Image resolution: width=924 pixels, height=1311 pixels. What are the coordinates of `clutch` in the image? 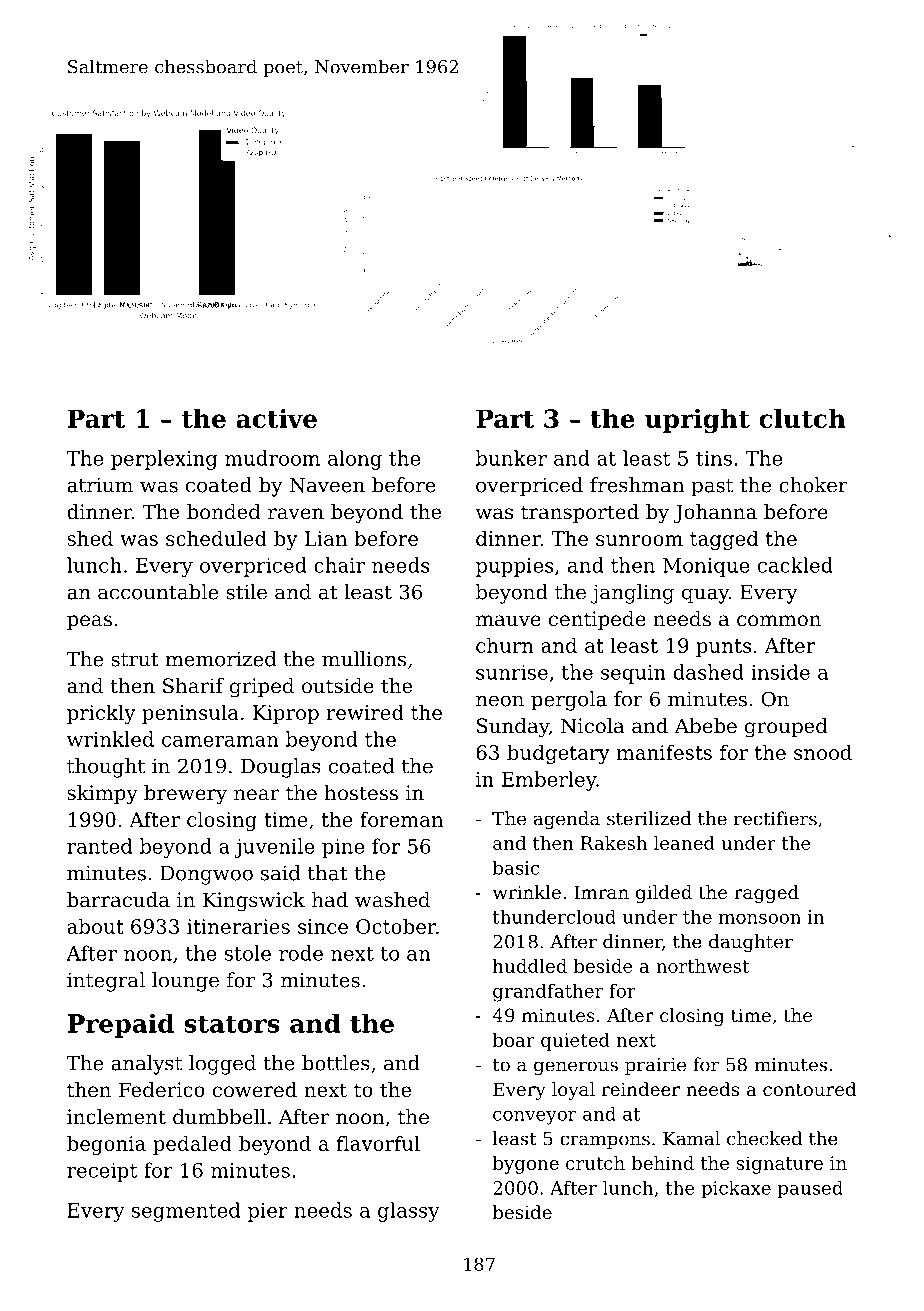 It's located at (802, 418).
